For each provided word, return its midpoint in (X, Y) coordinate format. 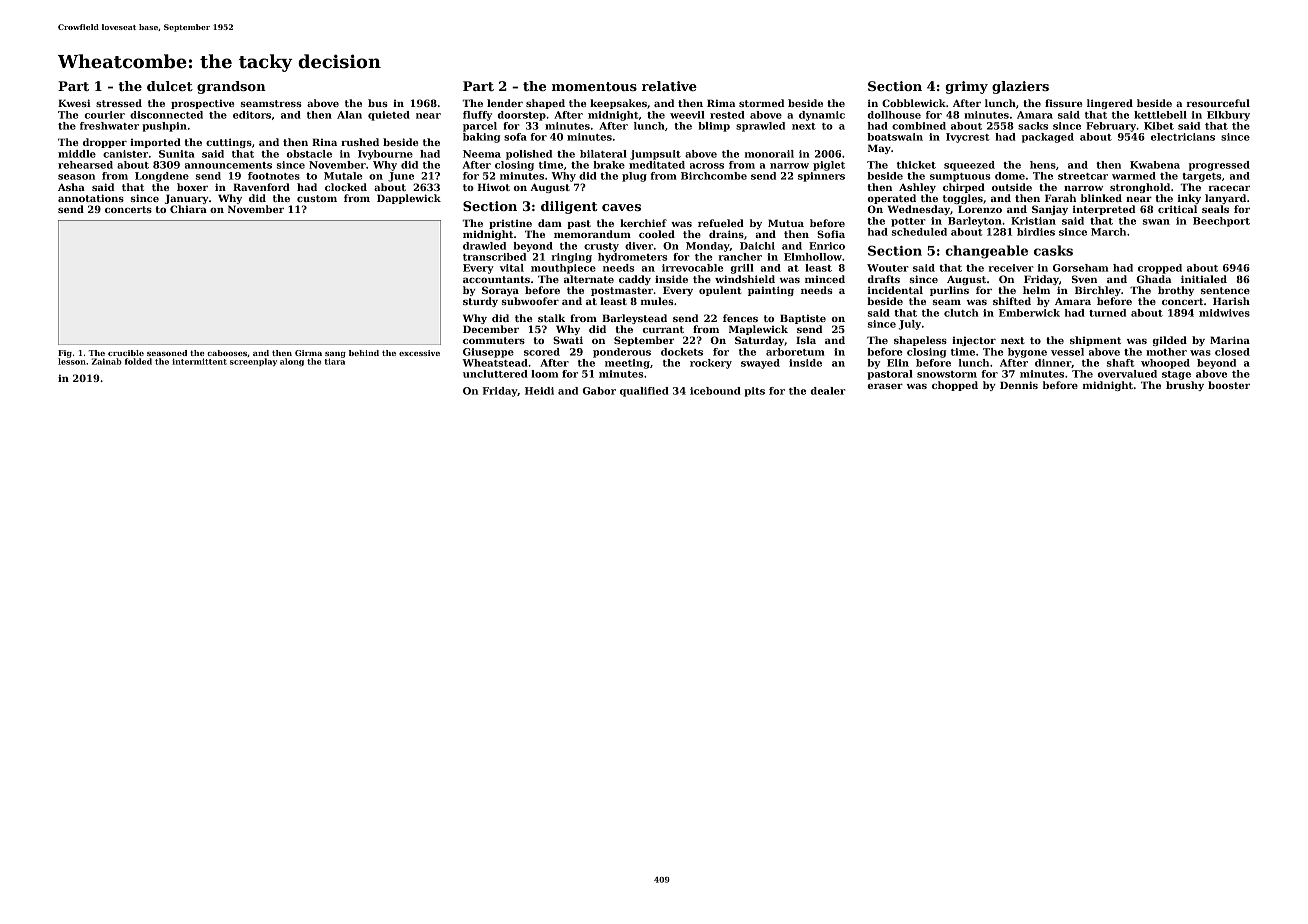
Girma (308, 353)
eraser (885, 386)
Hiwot (494, 187)
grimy (966, 87)
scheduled (919, 232)
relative (669, 86)
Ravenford (261, 187)
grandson (231, 87)
